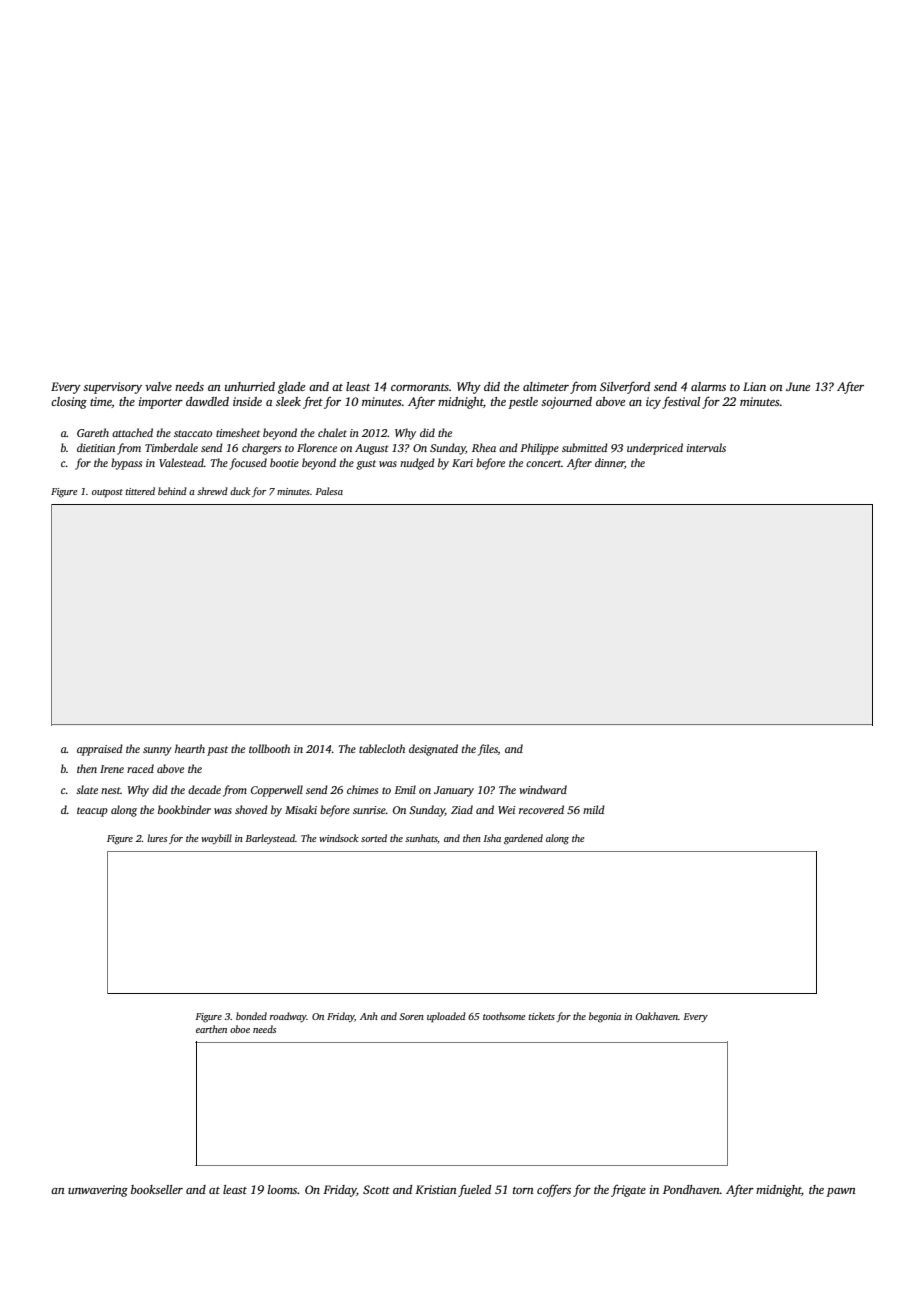 This page has width=924, height=1308. I want to click on Timberdale, so click(171, 447).
